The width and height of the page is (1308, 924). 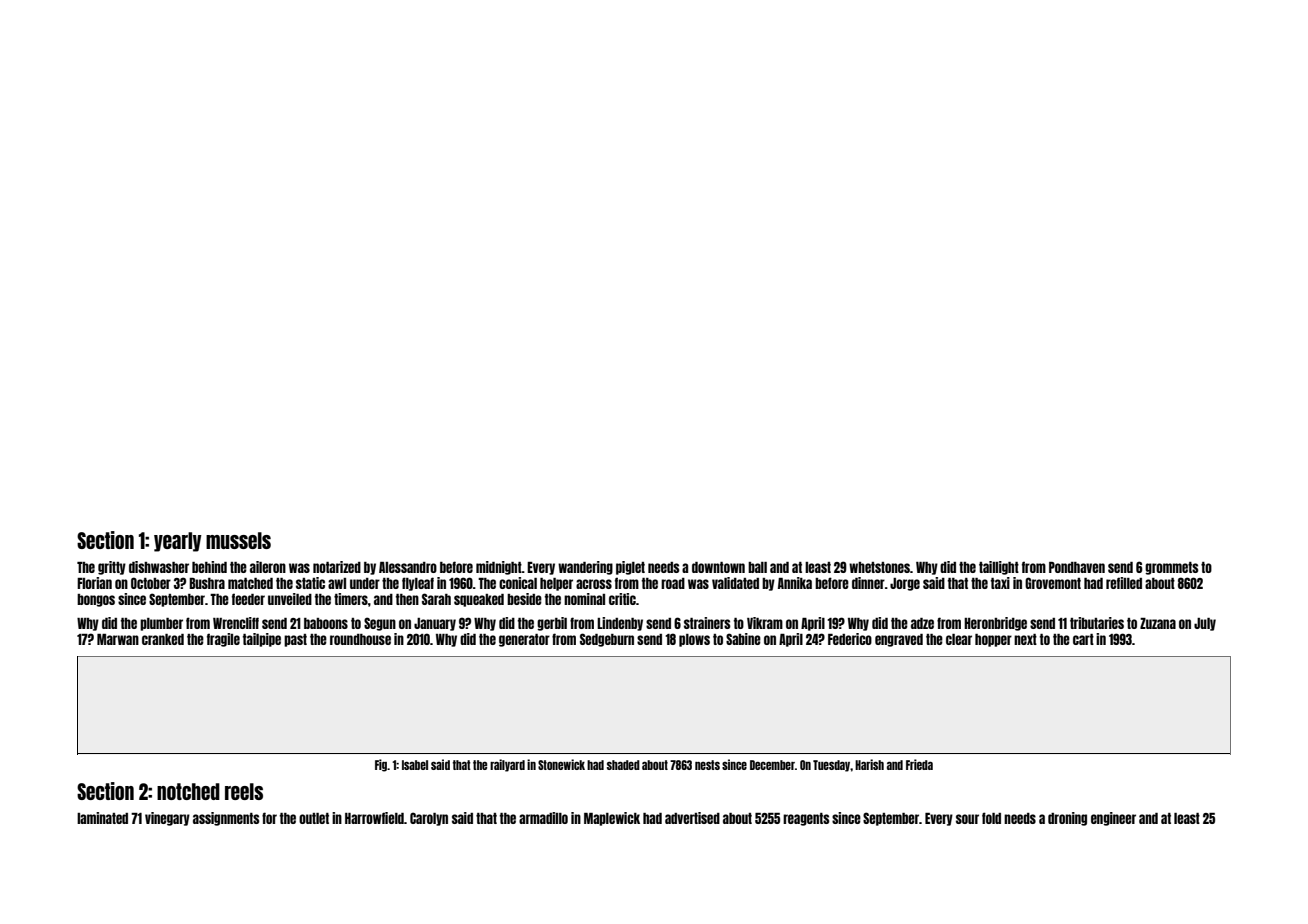 I want to click on nominal, so click(x=584, y=599).
